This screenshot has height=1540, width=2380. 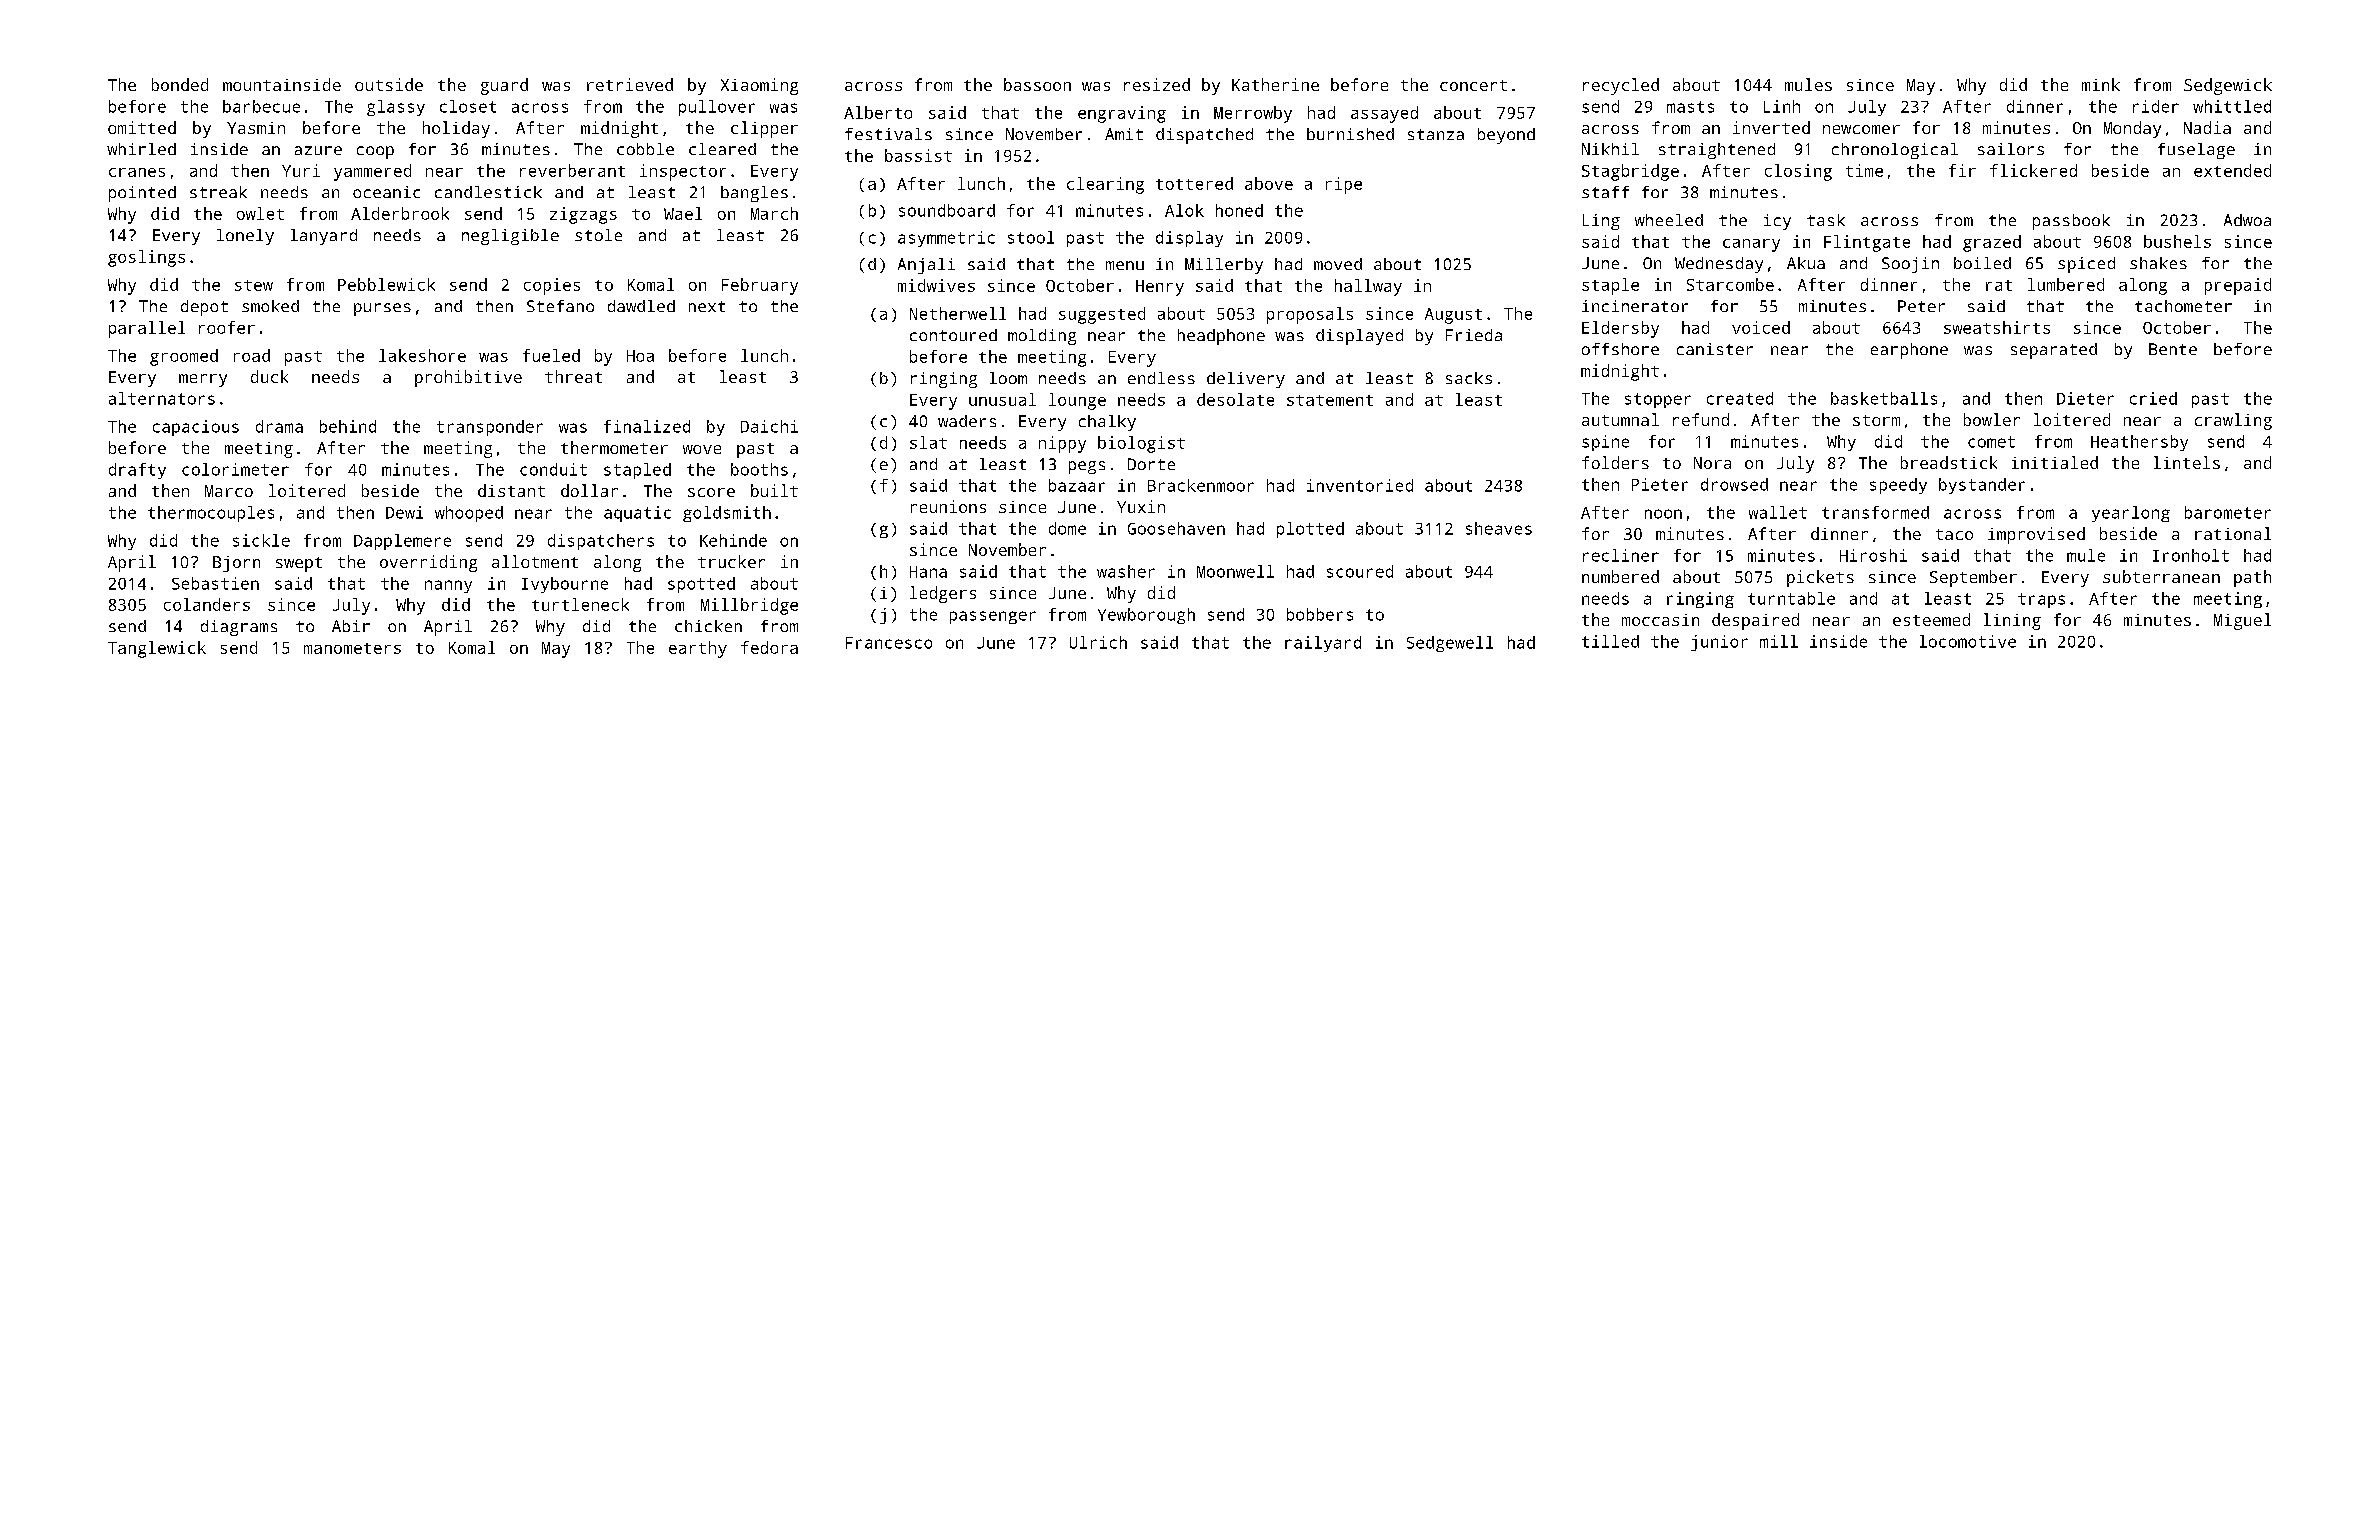 What do you see at coordinates (2131, 514) in the screenshot?
I see `yearlong` at bounding box center [2131, 514].
